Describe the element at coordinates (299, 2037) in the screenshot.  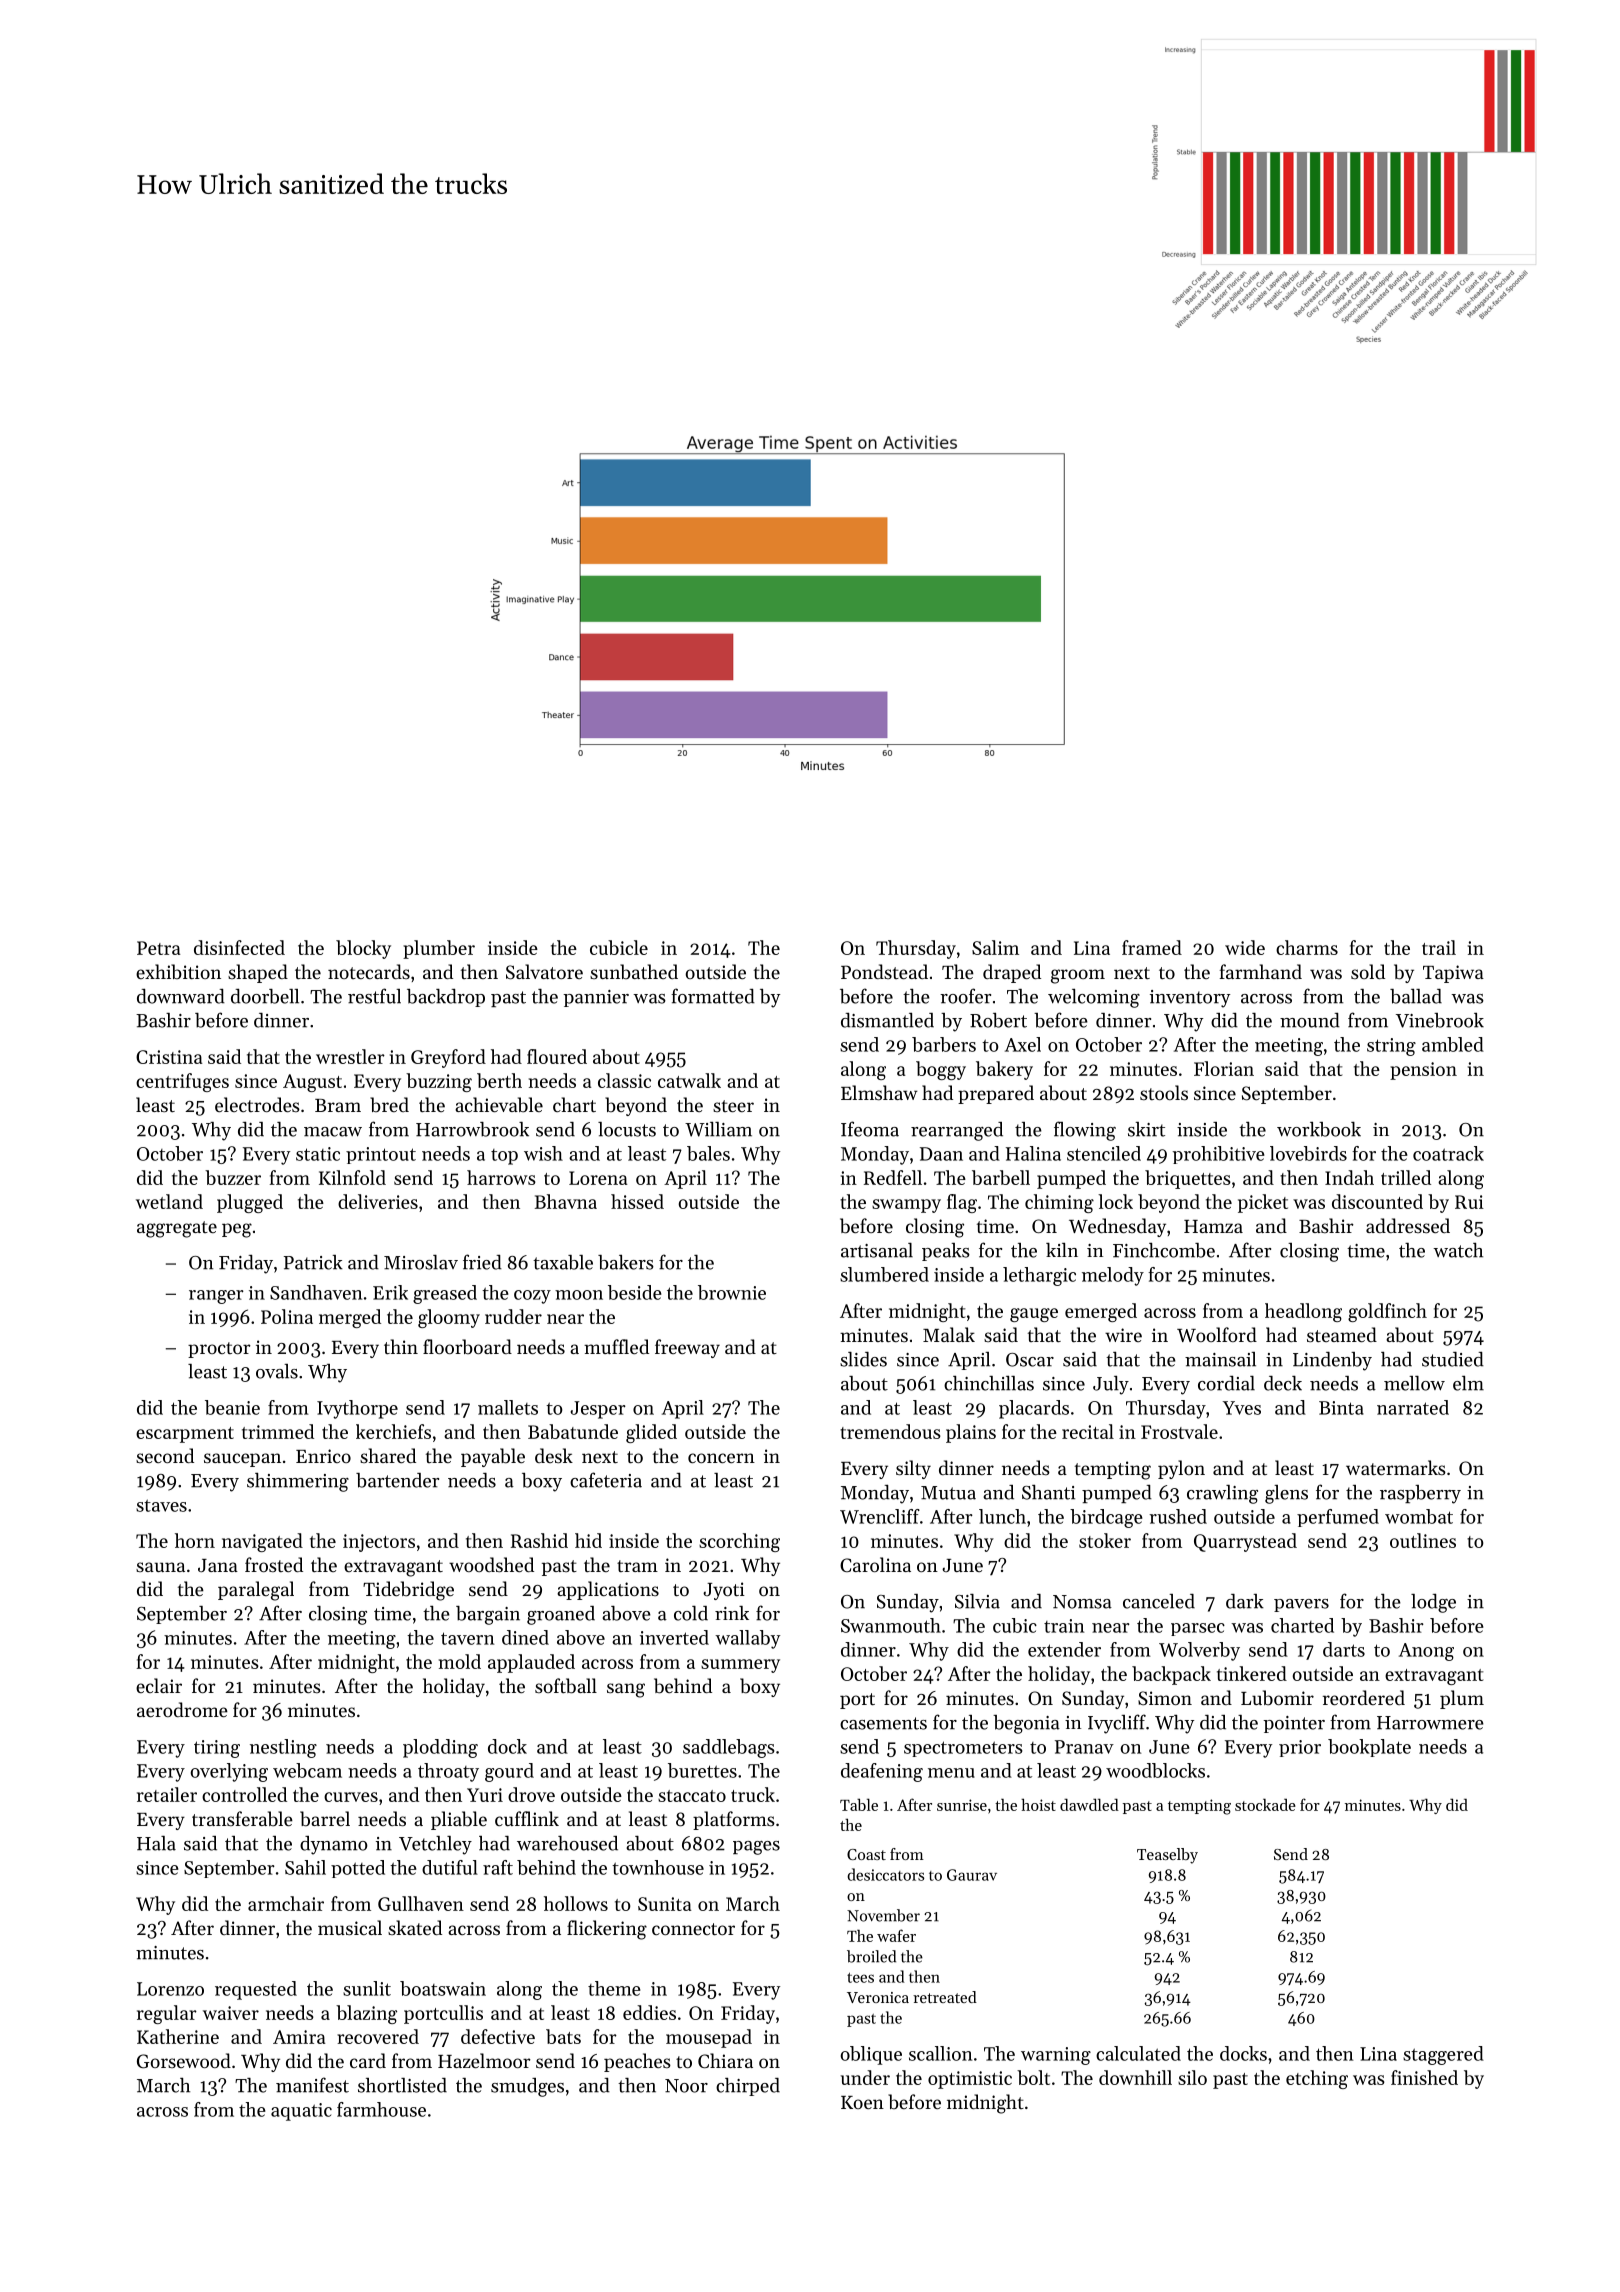
I see `Amira` at that location.
